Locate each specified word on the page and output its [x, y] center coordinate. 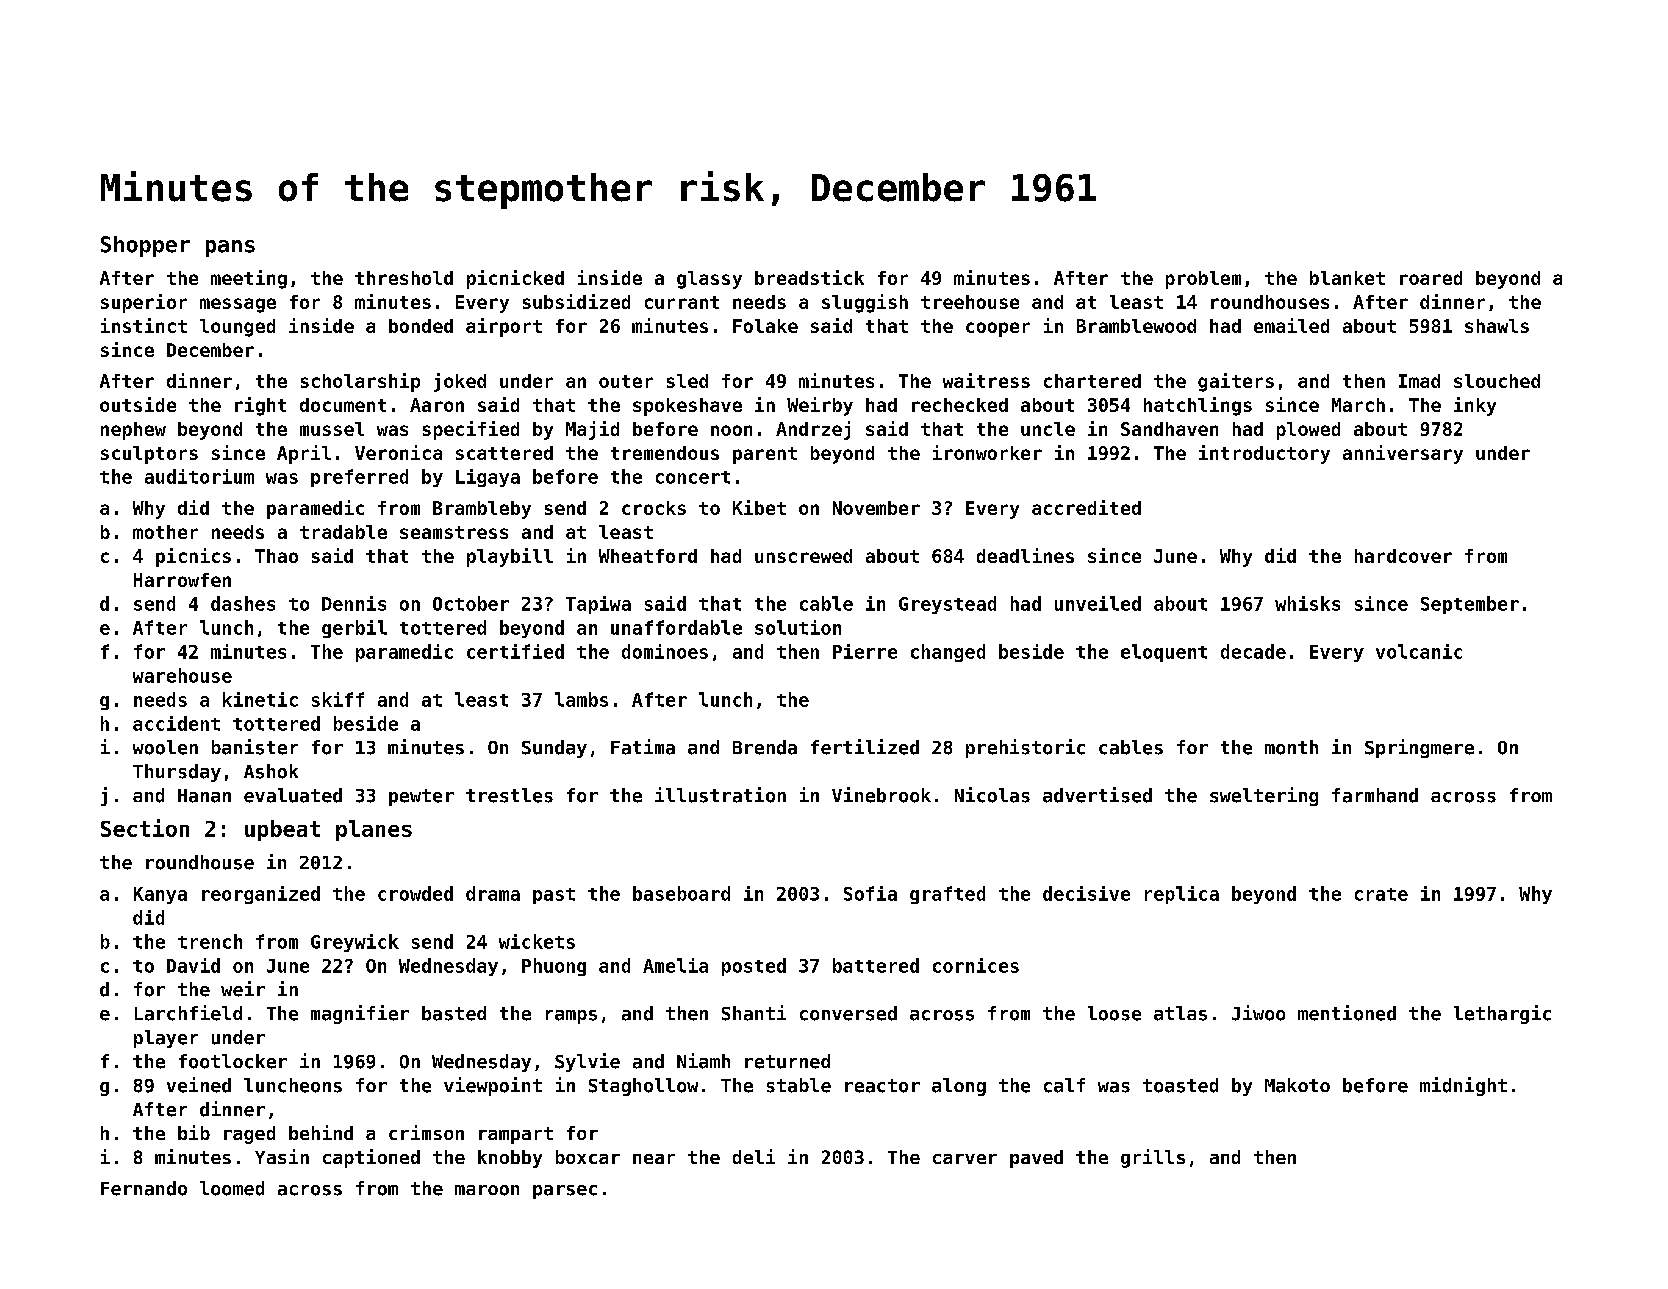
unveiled [1098, 603]
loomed [232, 1188]
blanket [1347, 278]
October [471, 603]
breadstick [809, 277]
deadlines [1025, 555]
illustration [720, 795]
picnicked [515, 279]
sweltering [1264, 796]
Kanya [160, 895]
